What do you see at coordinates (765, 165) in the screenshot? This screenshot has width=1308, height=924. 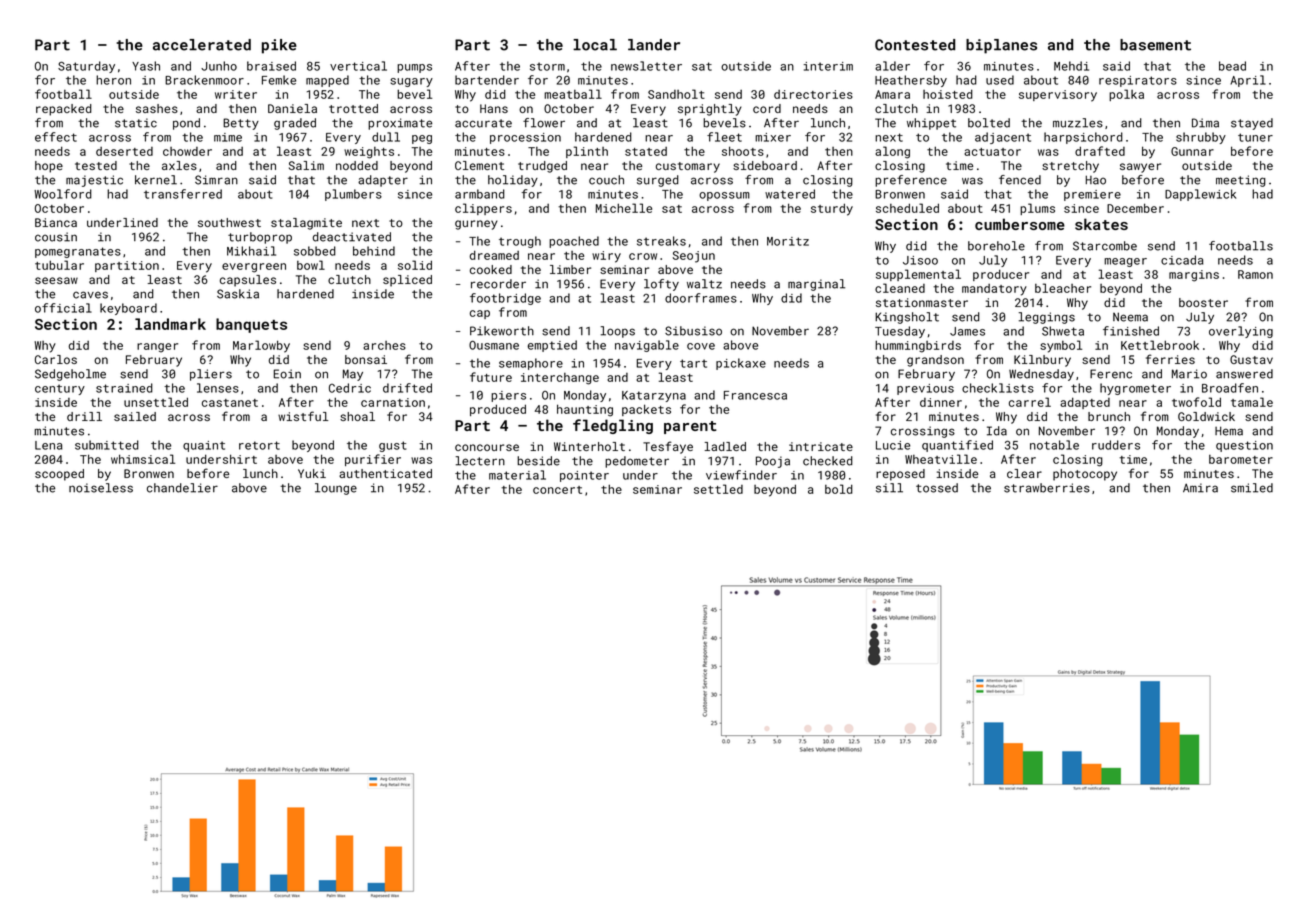 I see `sideboard` at bounding box center [765, 165].
